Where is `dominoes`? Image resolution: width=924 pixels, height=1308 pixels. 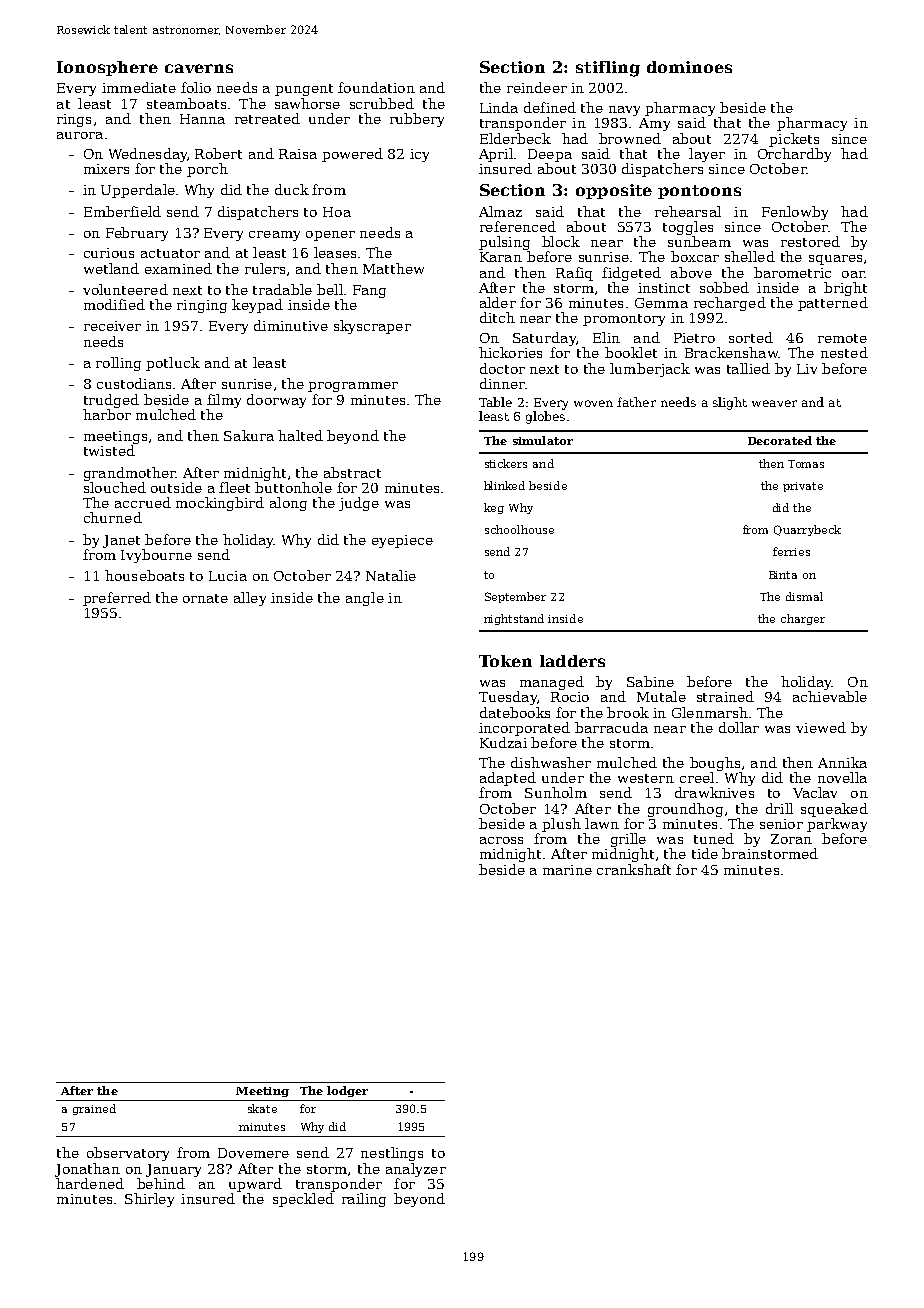 dominoes is located at coordinates (689, 67).
